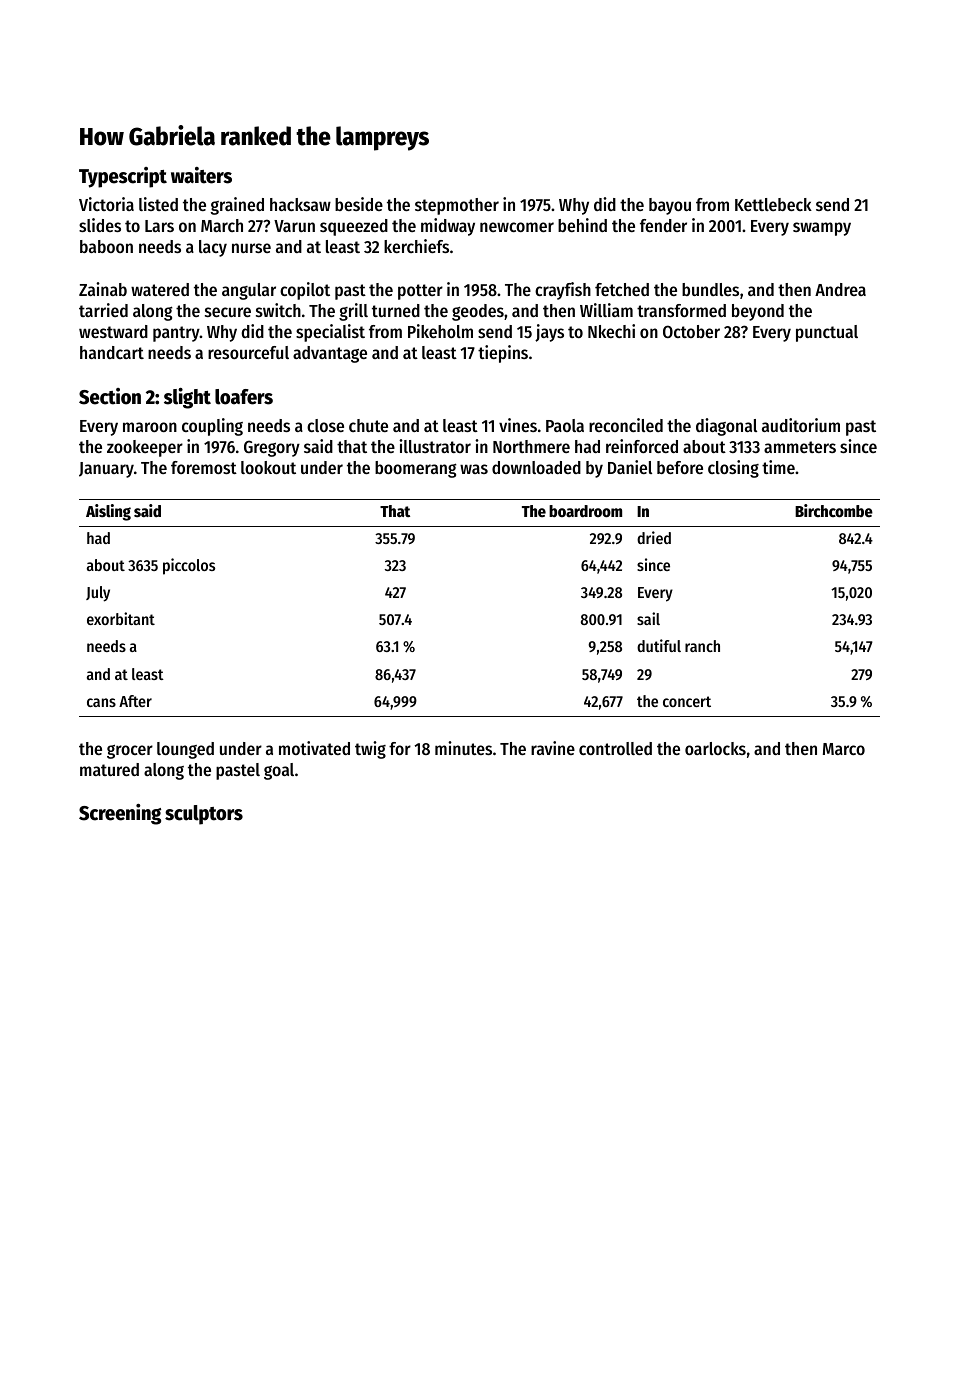 The height and width of the document is (1389, 959). I want to click on Kettlebeck, so click(773, 204).
